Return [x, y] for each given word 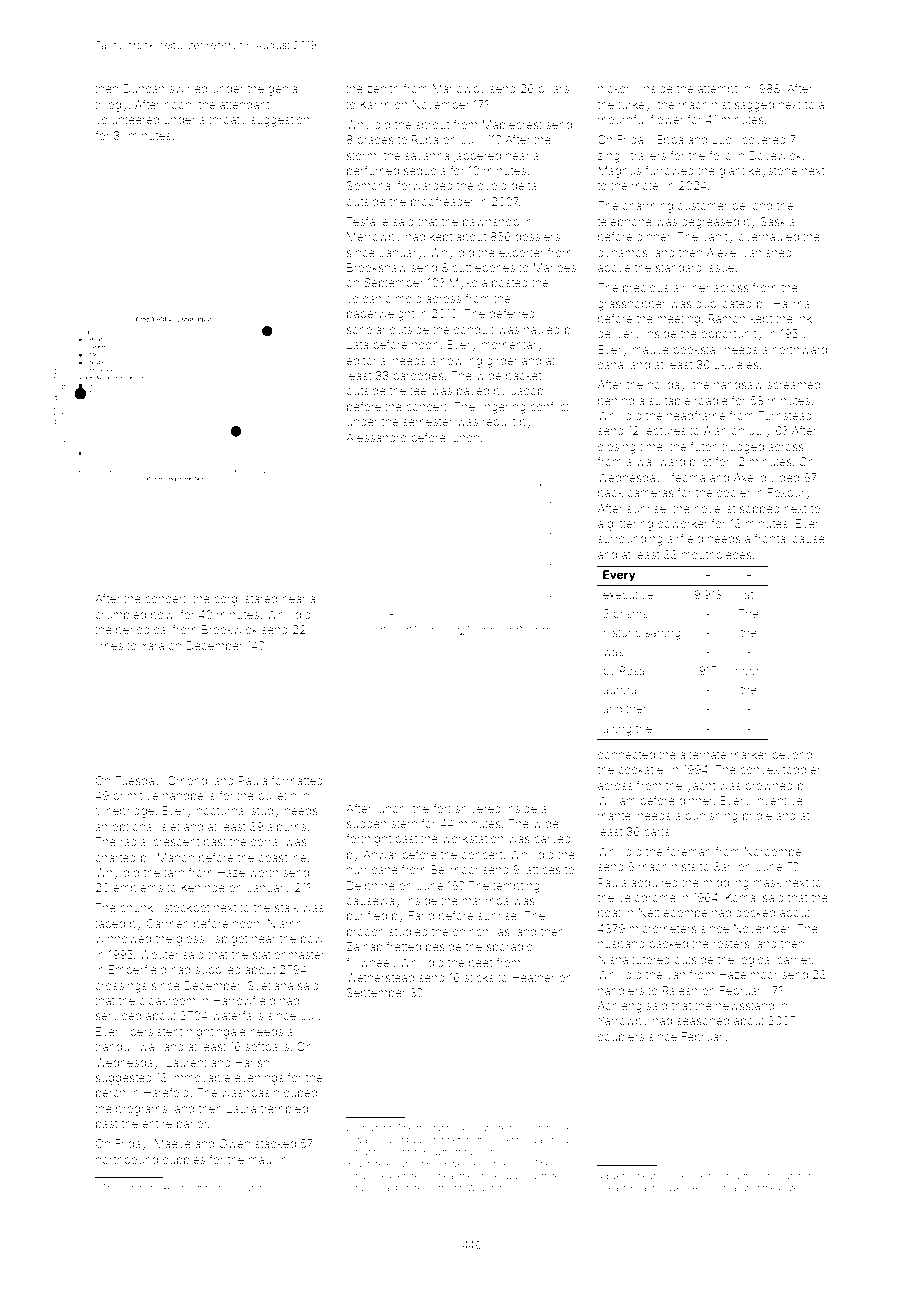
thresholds [219, 1187]
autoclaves [664, 1188]
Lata [357, 344]
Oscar [380, 1187]
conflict [549, 406]
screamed [793, 384]
